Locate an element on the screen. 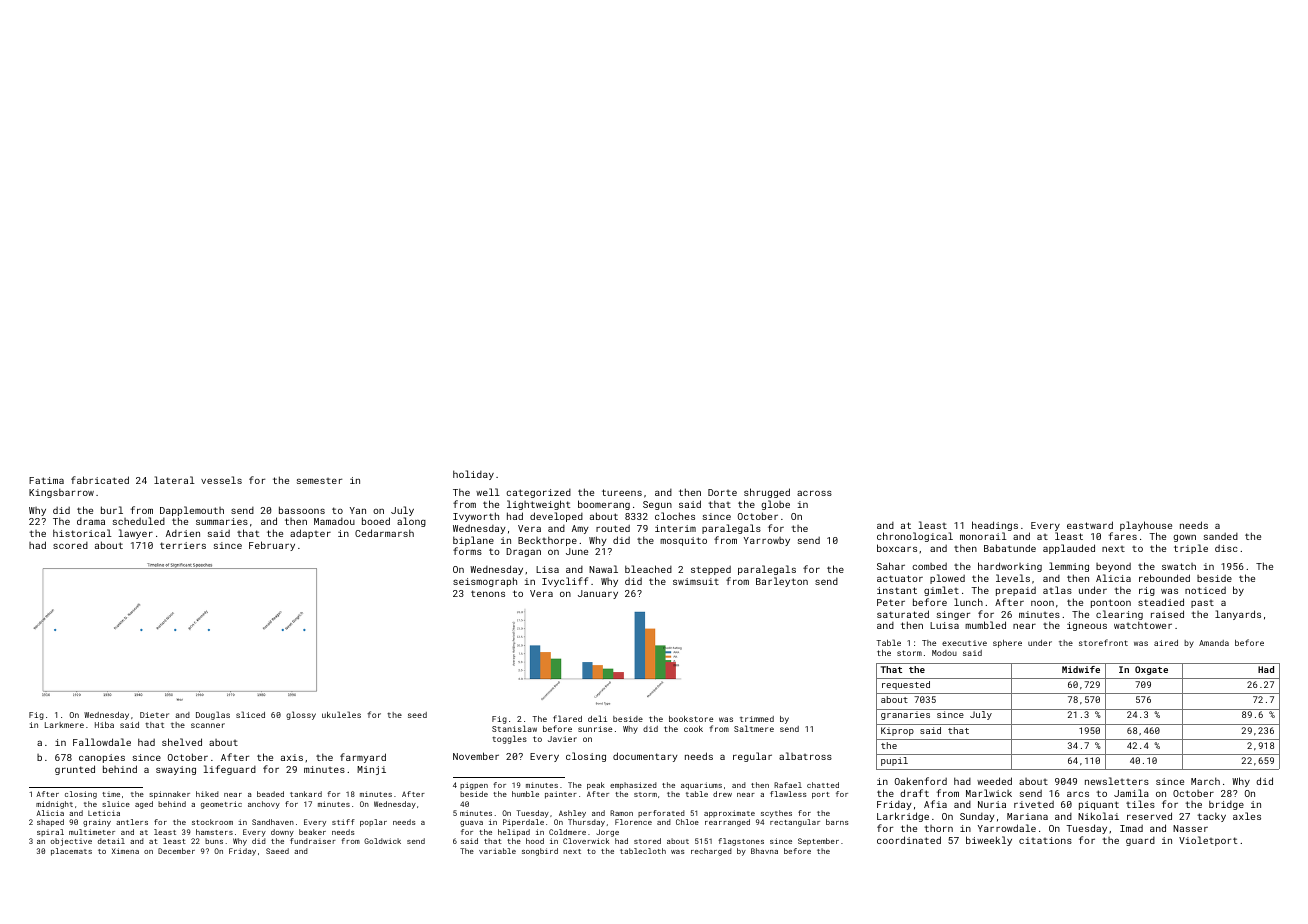 Image resolution: width=1308 pixels, height=924 pixels. Saeed is located at coordinates (277, 851).
